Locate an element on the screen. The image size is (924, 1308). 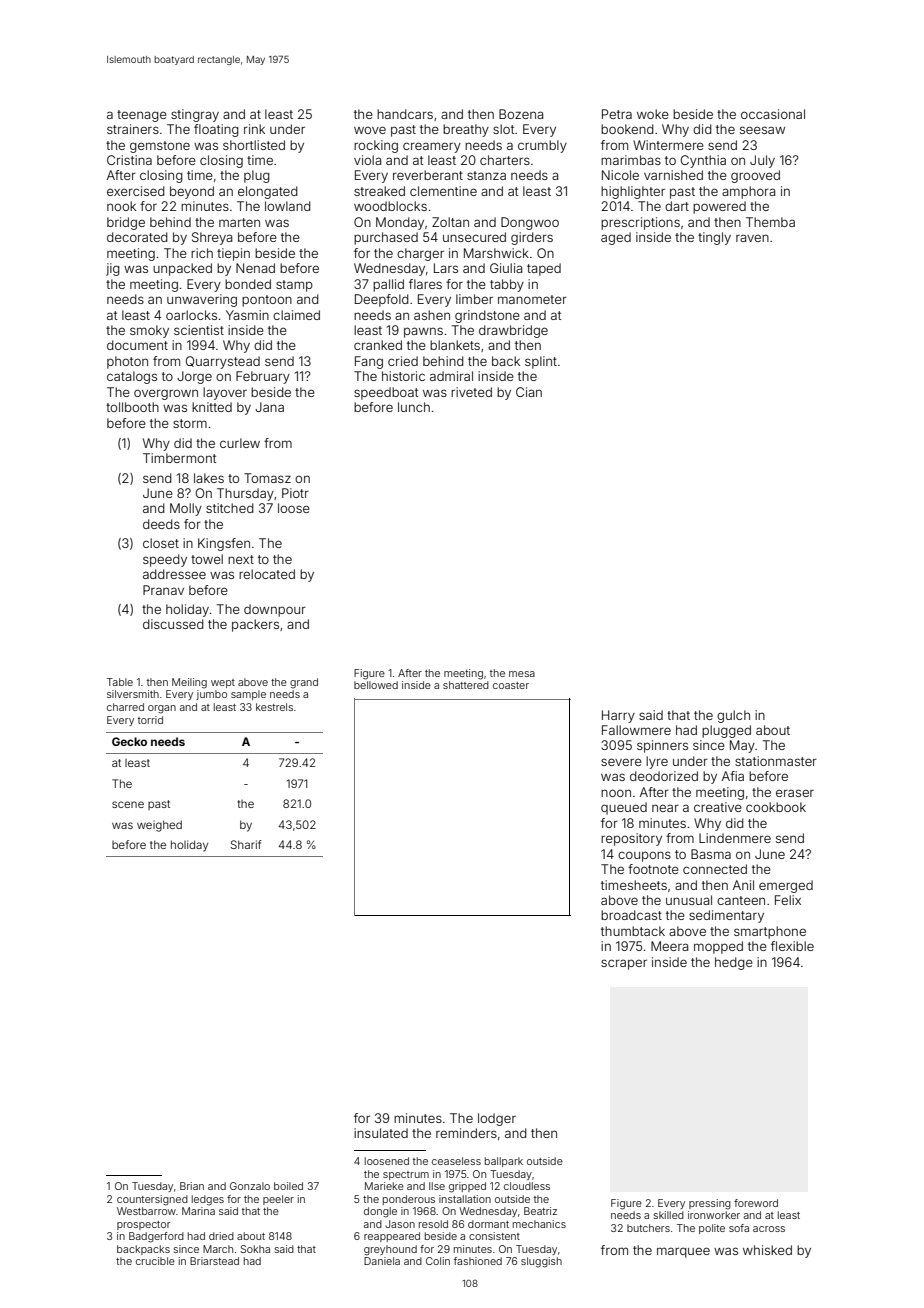
nook is located at coordinates (121, 206).
